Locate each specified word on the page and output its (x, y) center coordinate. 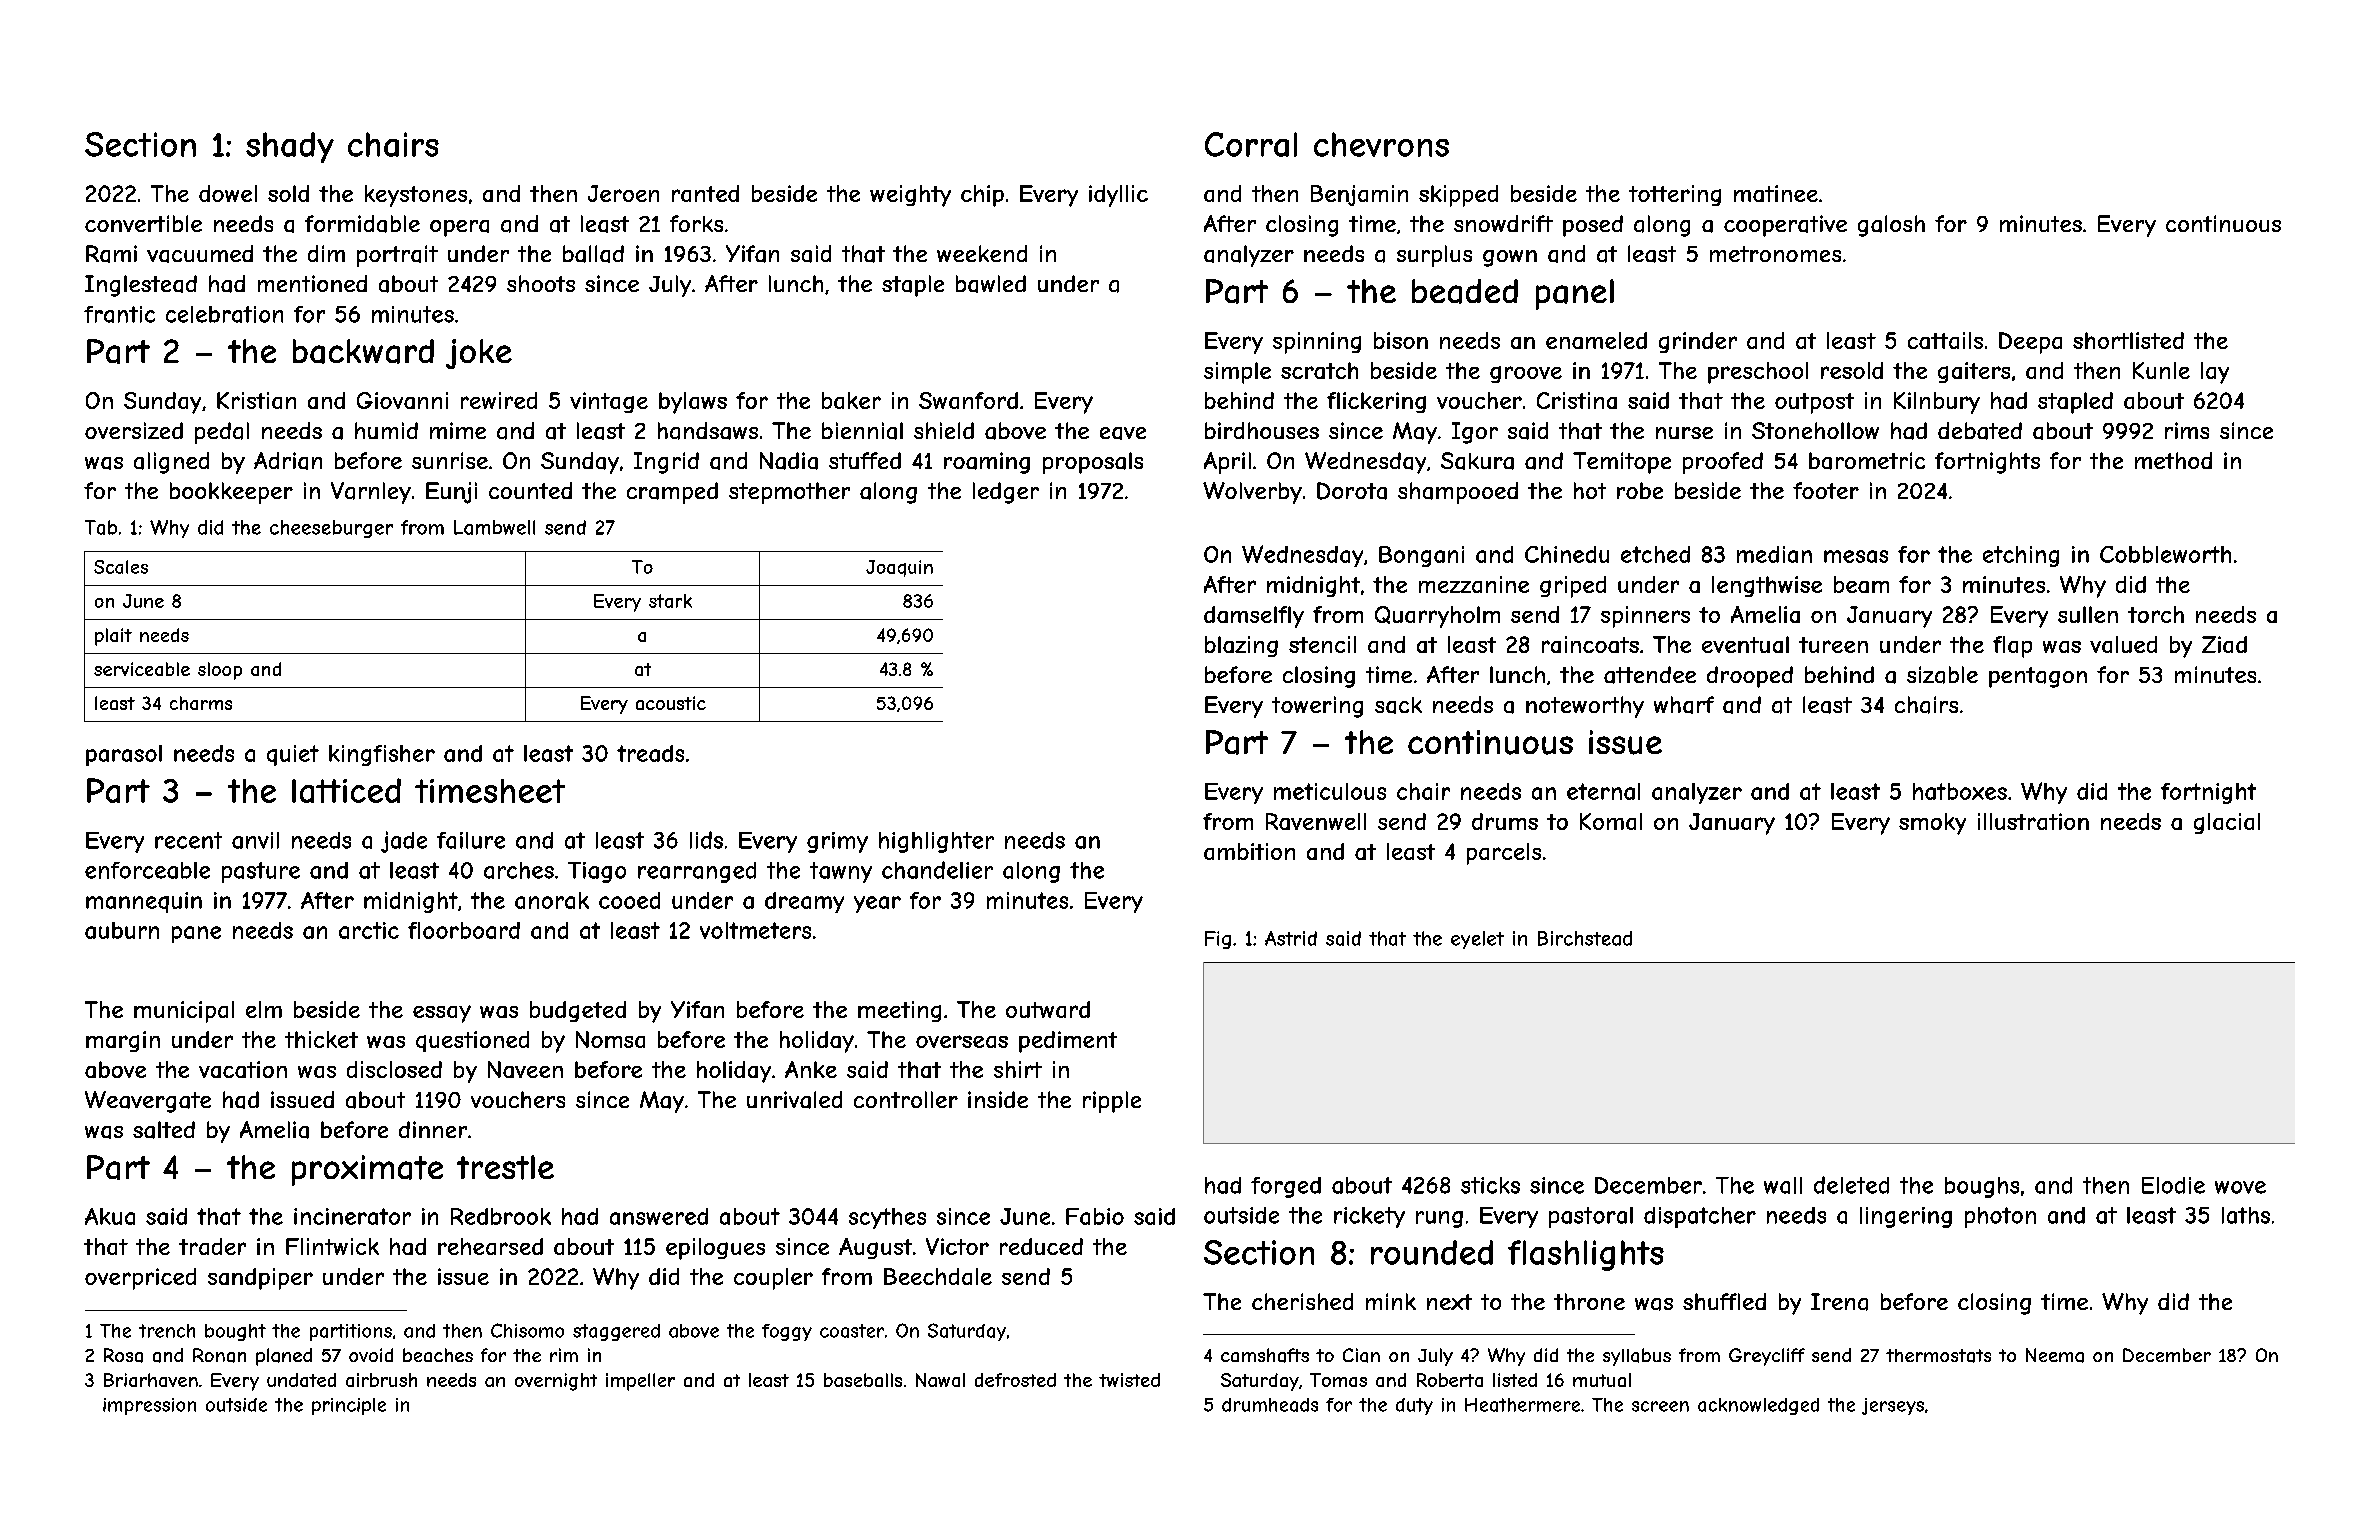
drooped (1750, 677)
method (2173, 460)
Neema (2055, 1355)
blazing (1241, 646)
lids (706, 840)
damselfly (1254, 617)
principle (349, 1406)
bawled (991, 284)
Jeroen (623, 193)
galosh (1891, 226)
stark (670, 601)
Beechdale (938, 1276)
